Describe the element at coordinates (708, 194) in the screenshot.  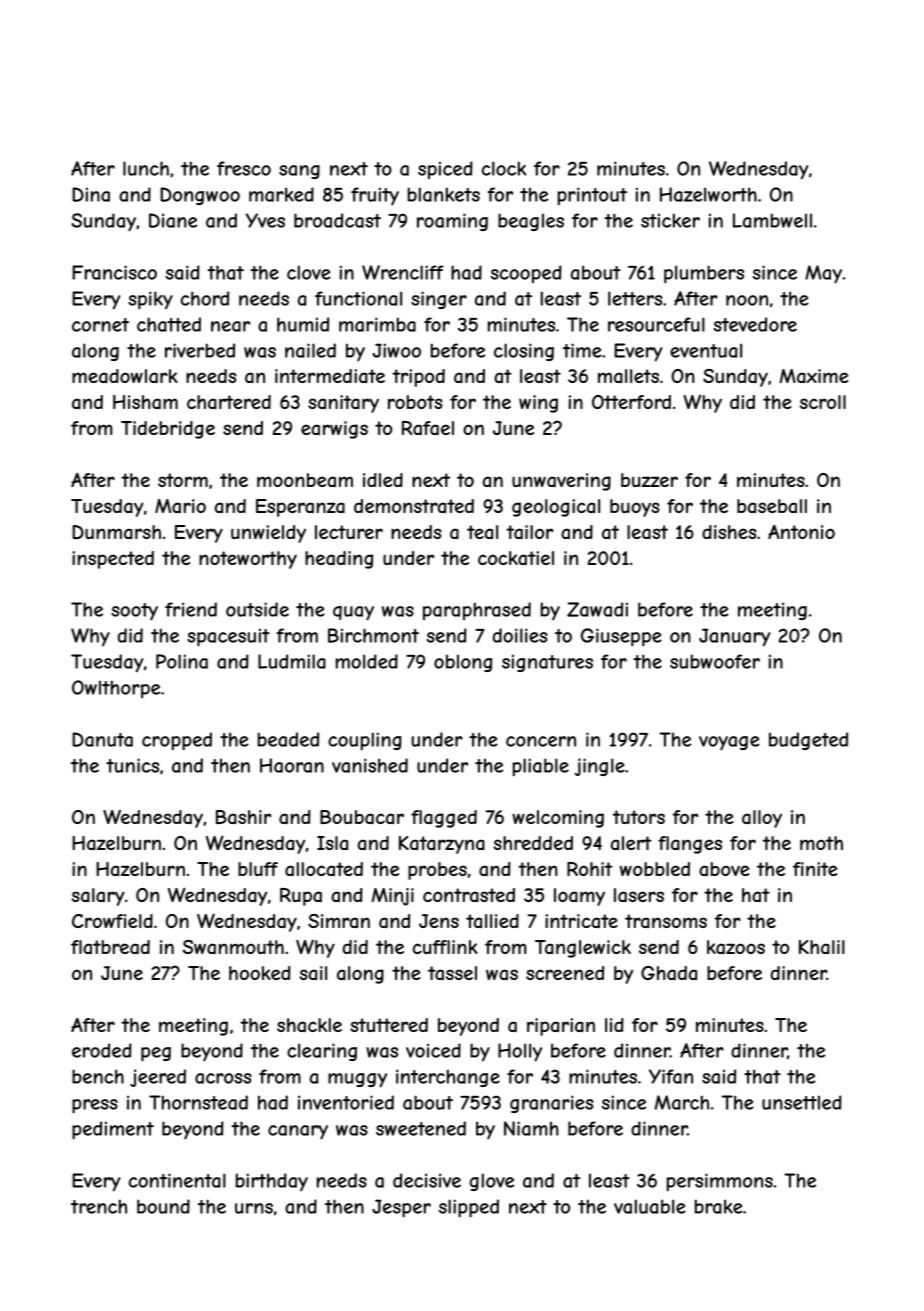
I see `Hazelworth` at that location.
